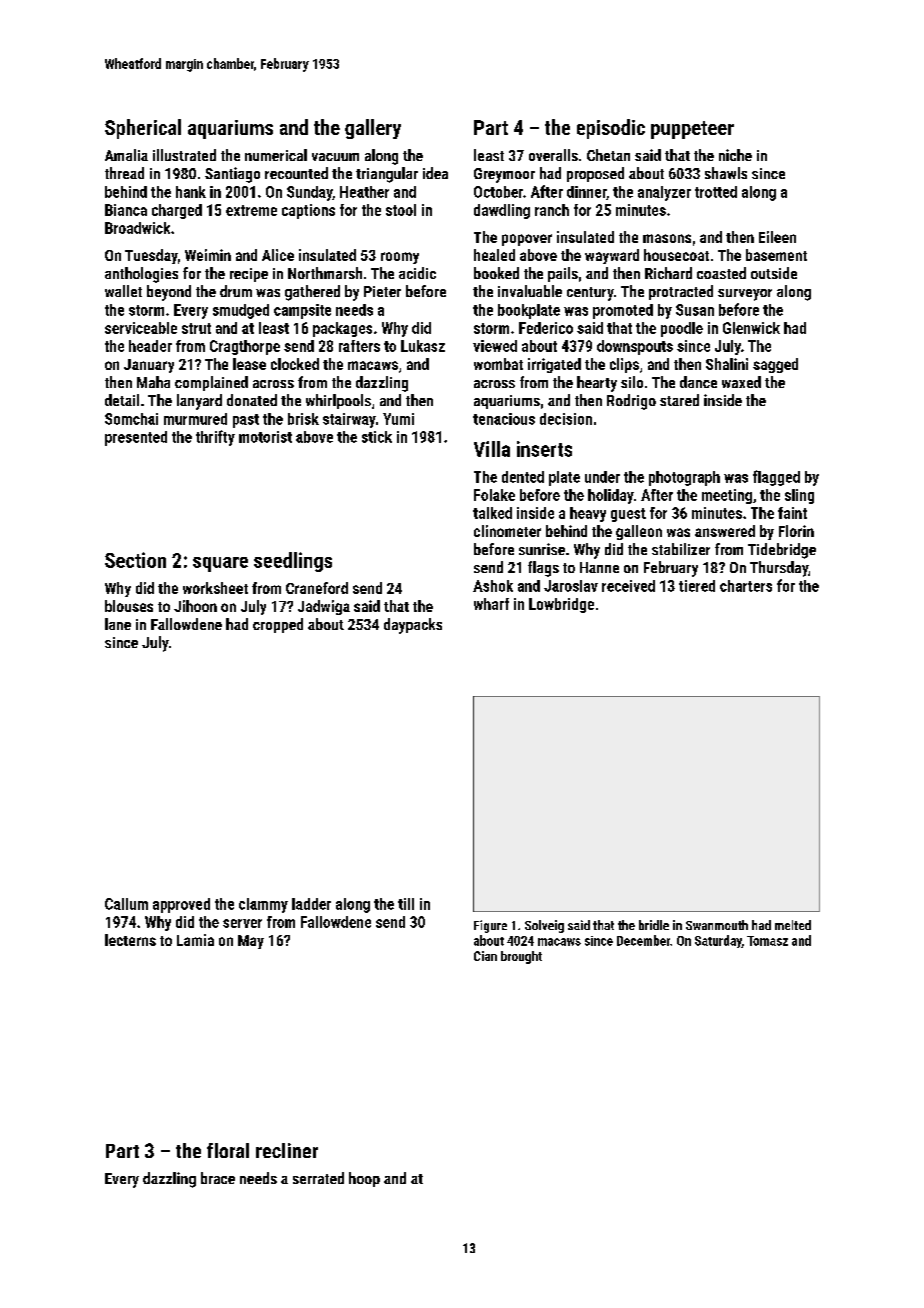  Describe the element at coordinates (218, 1178) in the screenshot. I see `brace` at that location.
